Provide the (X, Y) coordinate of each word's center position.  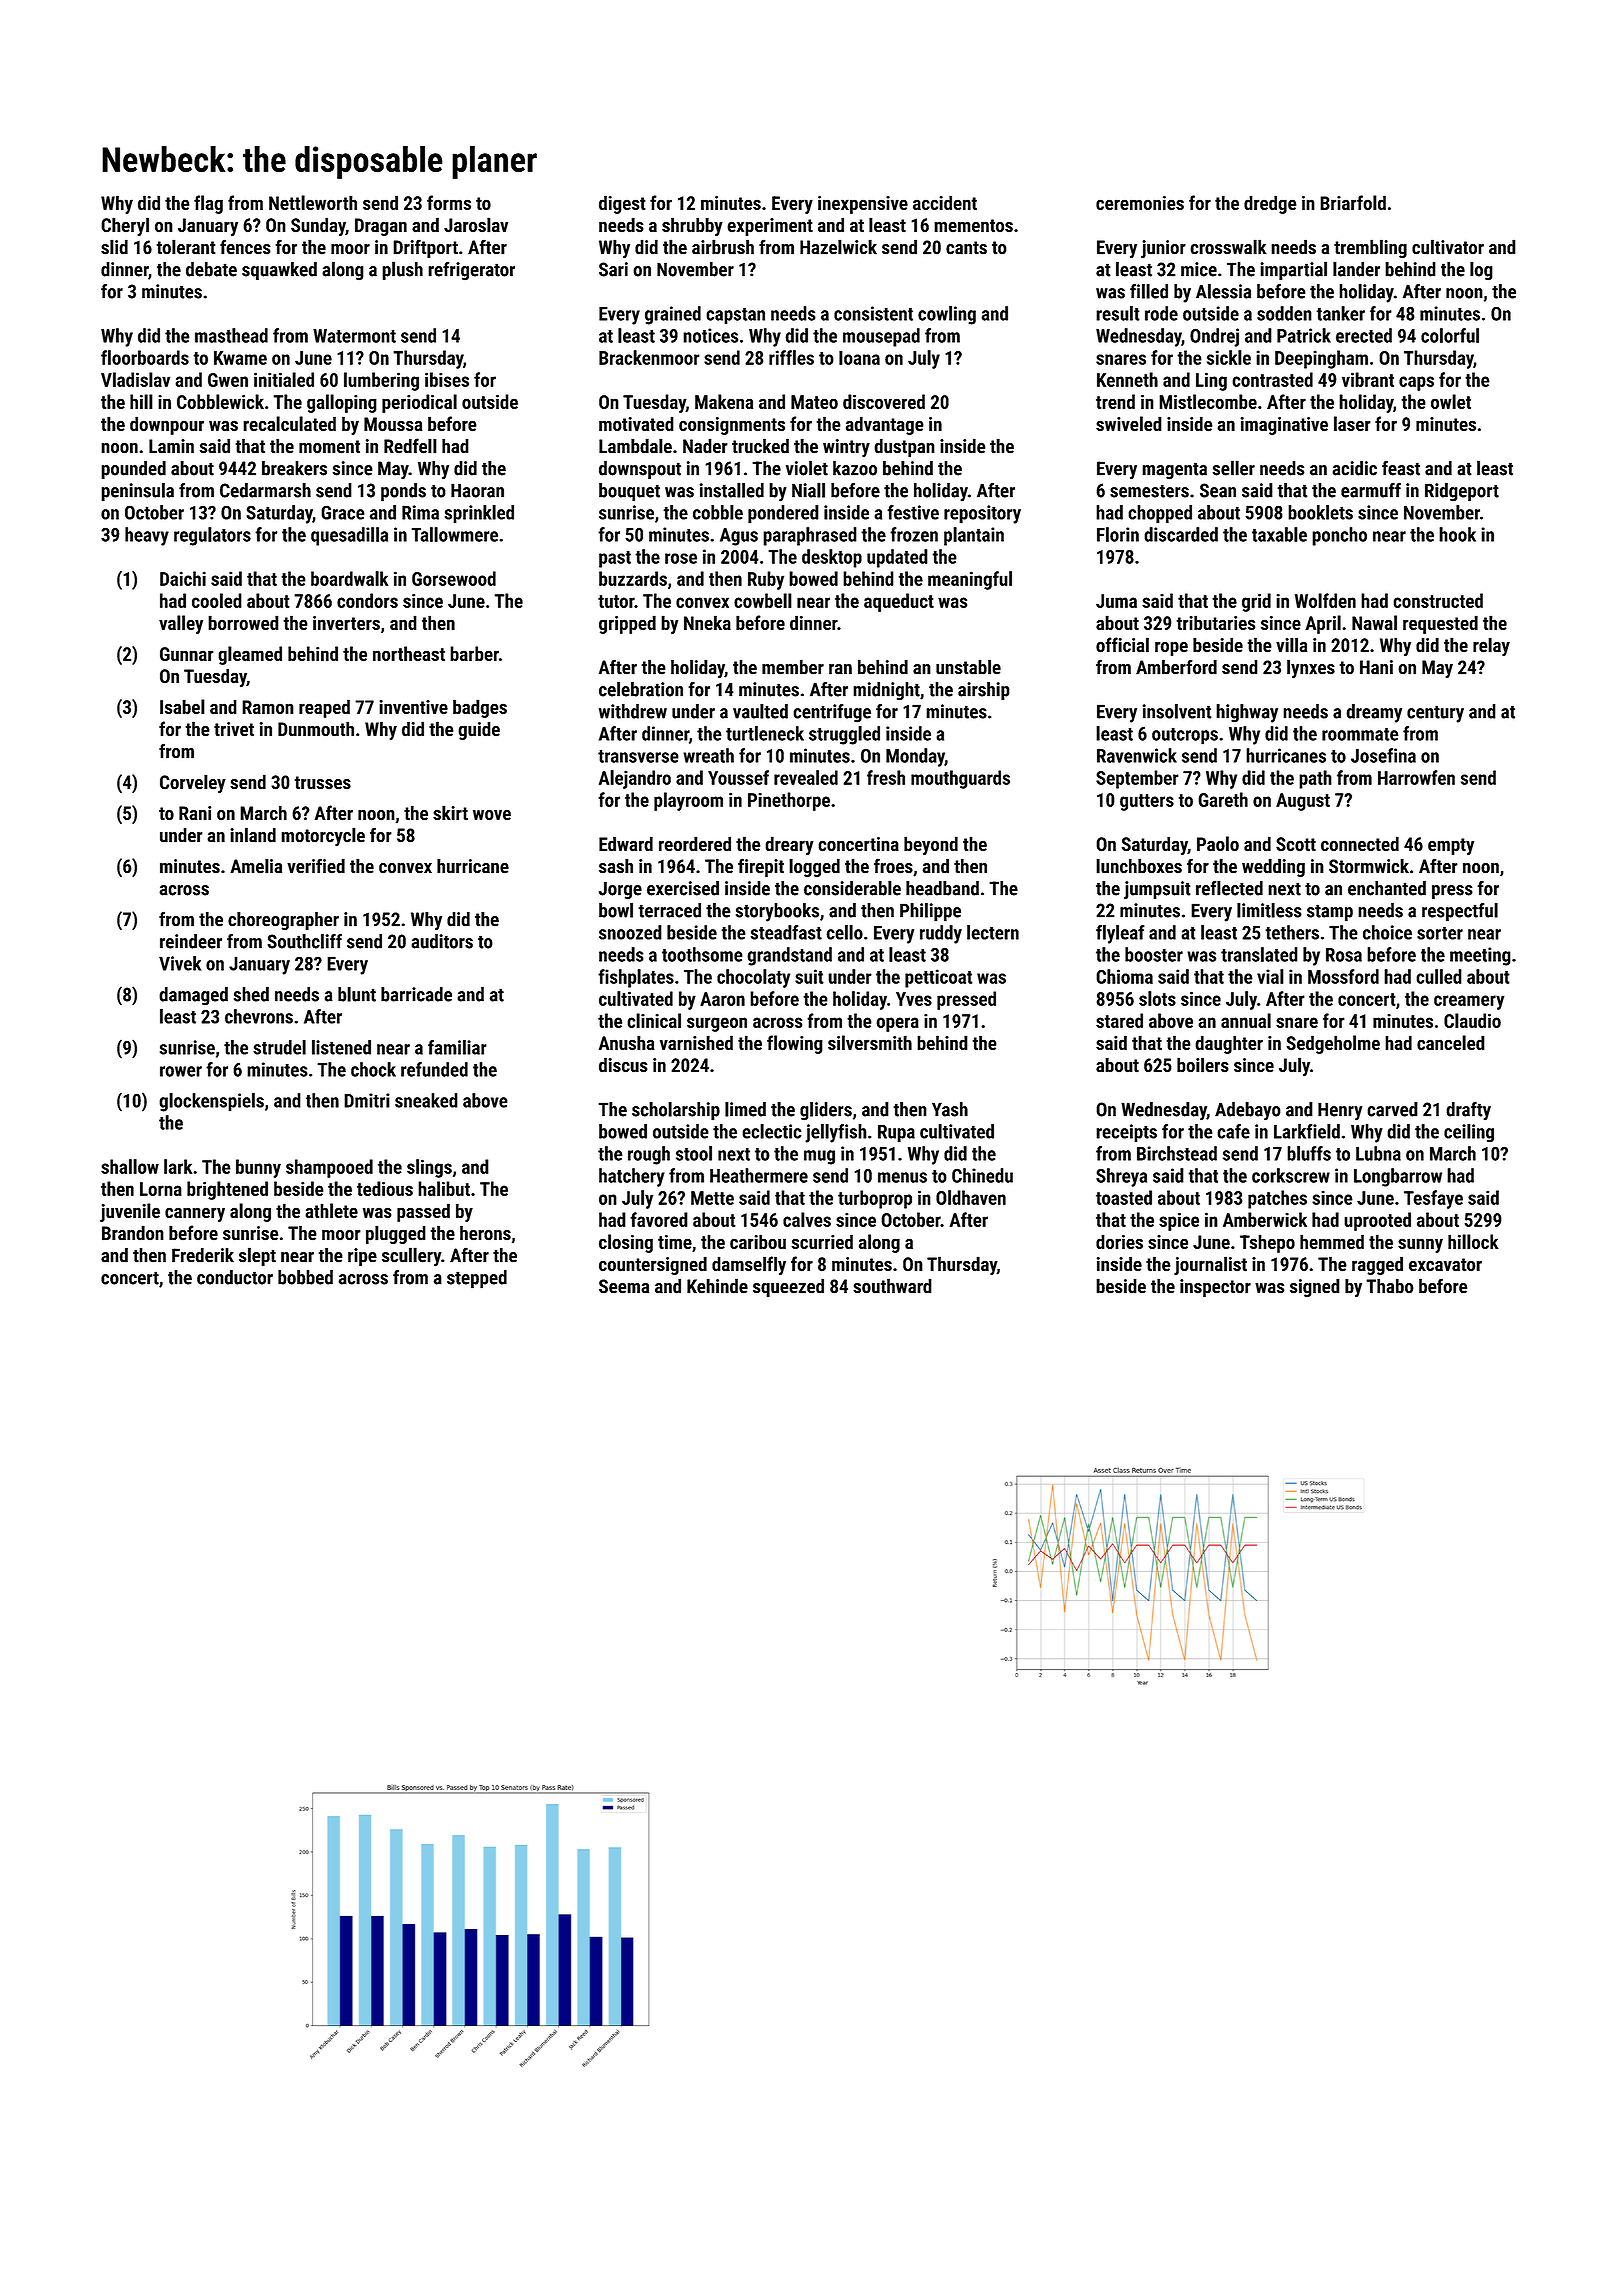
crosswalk (1228, 247)
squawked (279, 271)
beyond (931, 845)
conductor (235, 1277)
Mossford (1343, 976)
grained (673, 315)
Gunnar (187, 654)
